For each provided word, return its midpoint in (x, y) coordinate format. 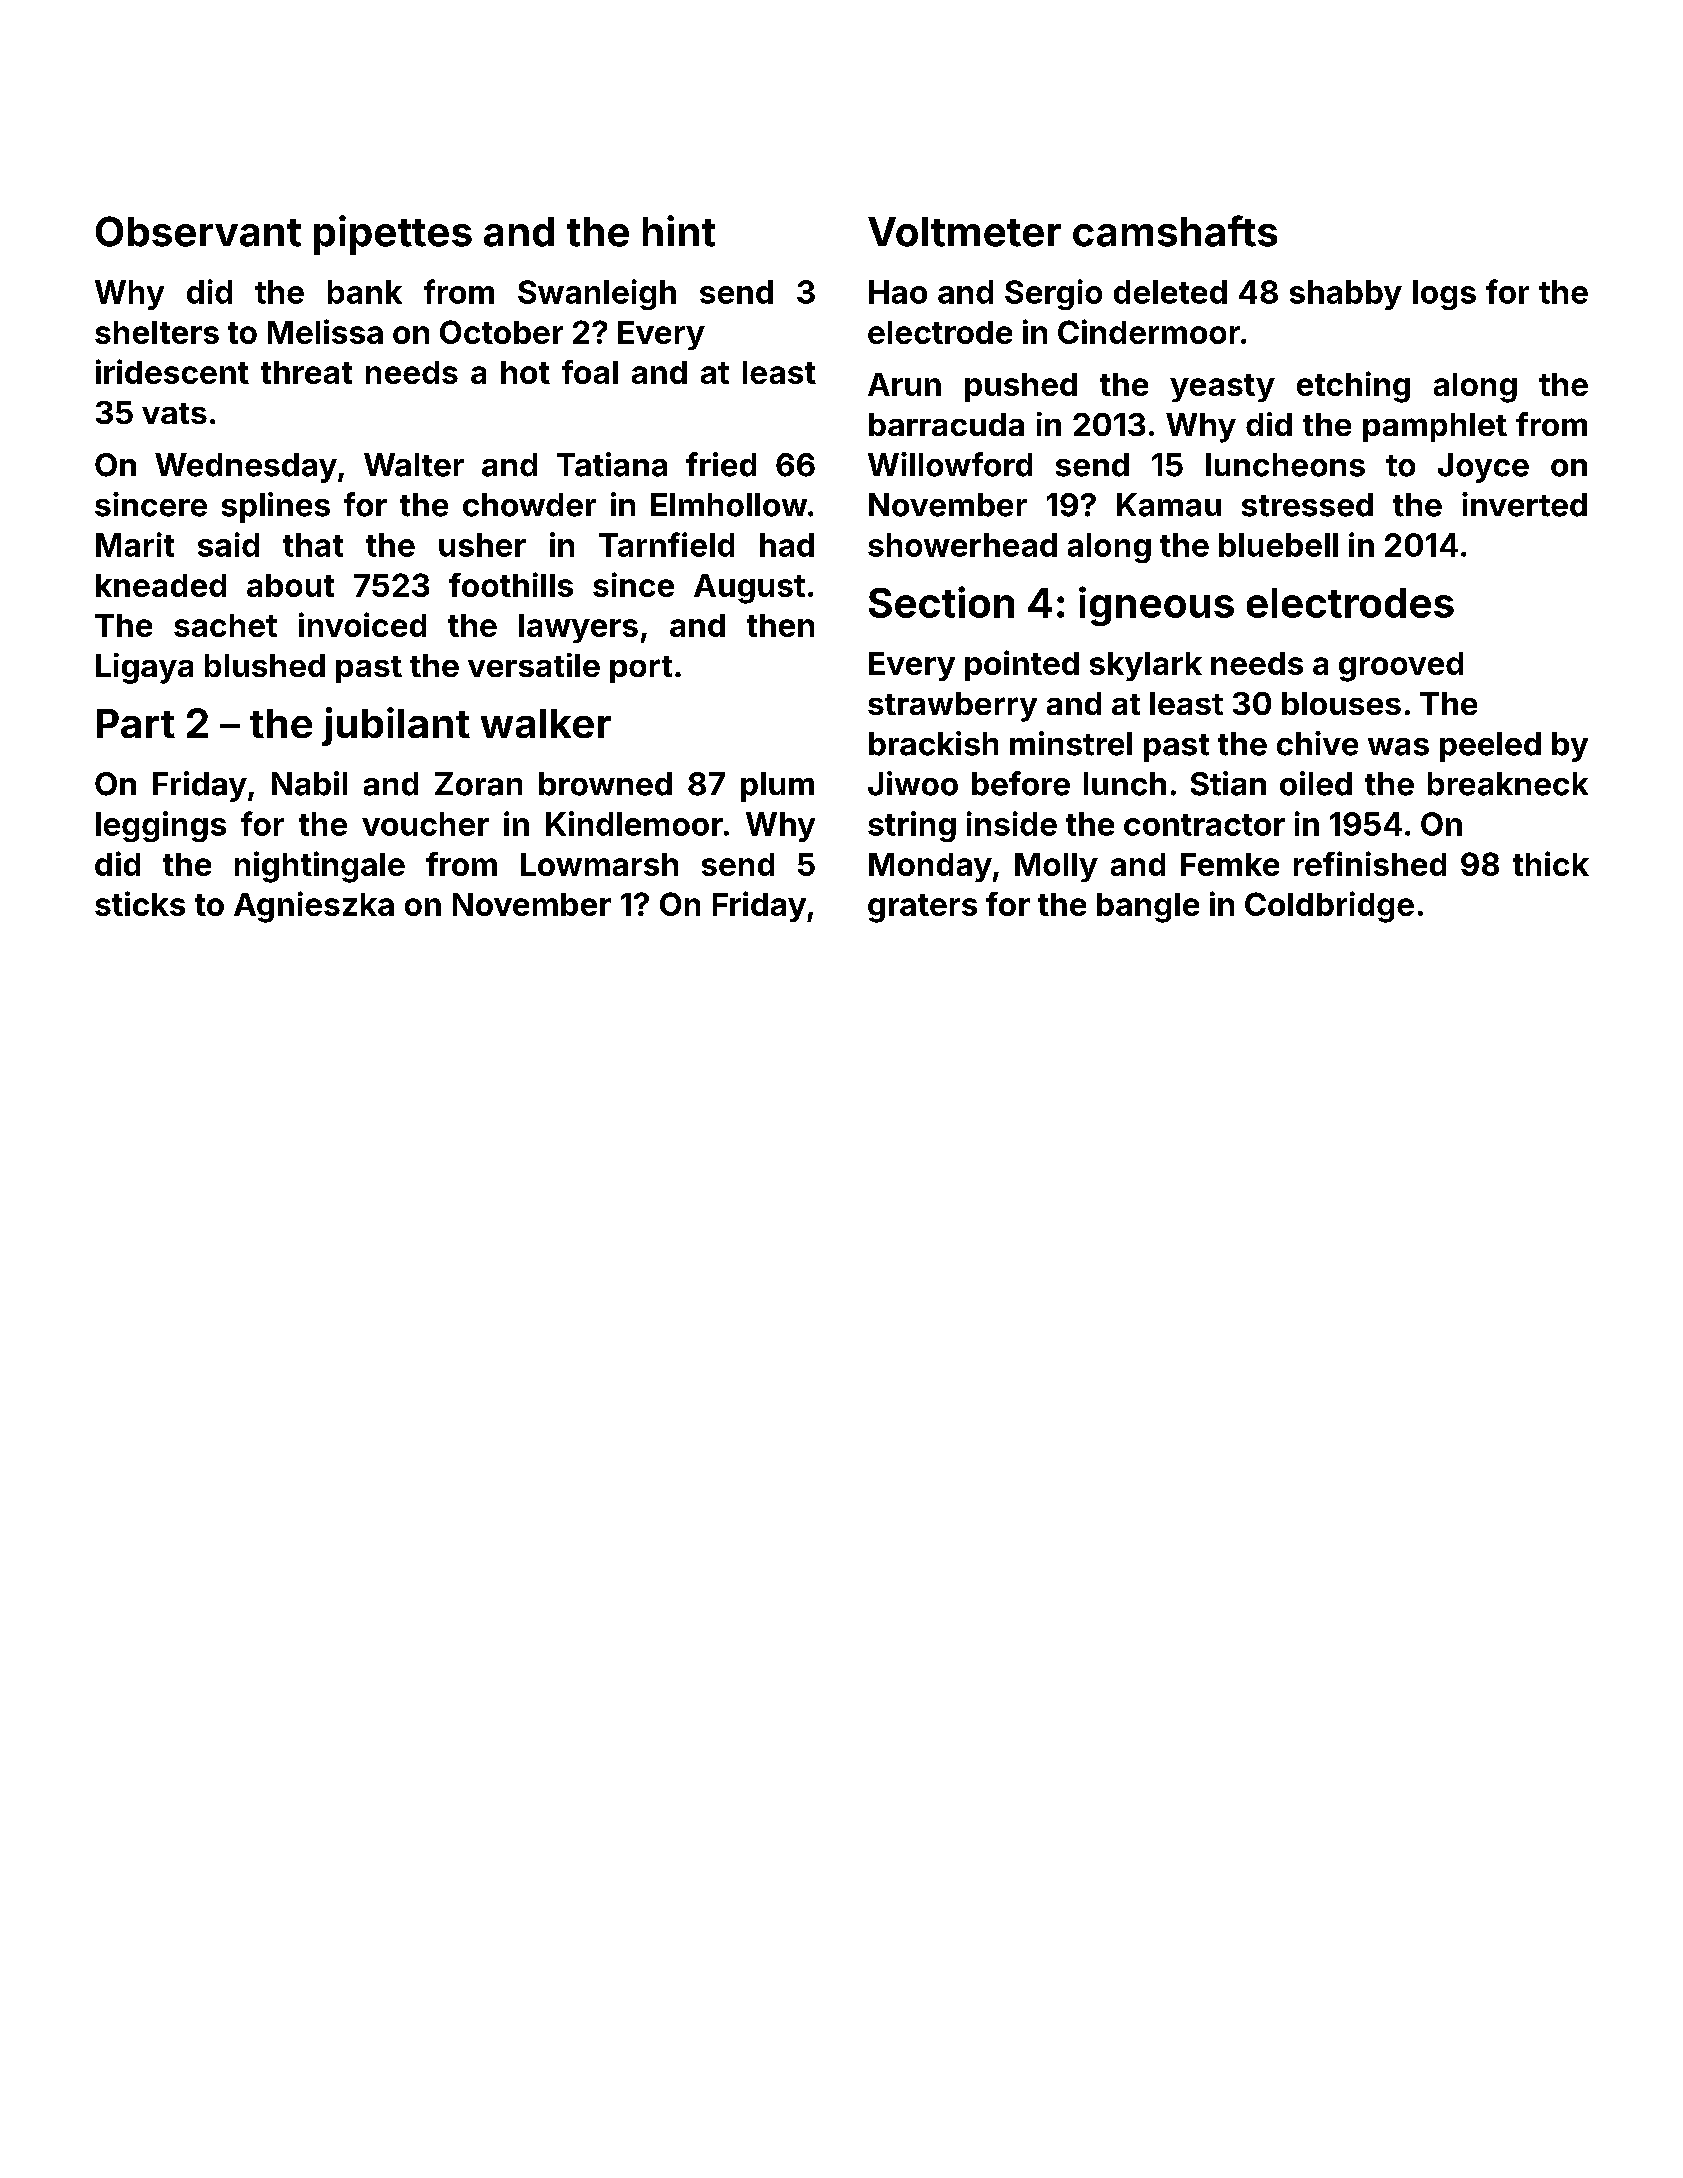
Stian (1228, 783)
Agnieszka (314, 907)
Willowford (950, 464)
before (1021, 783)
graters (922, 908)
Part (136, 723)
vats (174, 413)
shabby (1346, 295)
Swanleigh (597, 294)
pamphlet (1435, 427)
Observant (198, 231)
